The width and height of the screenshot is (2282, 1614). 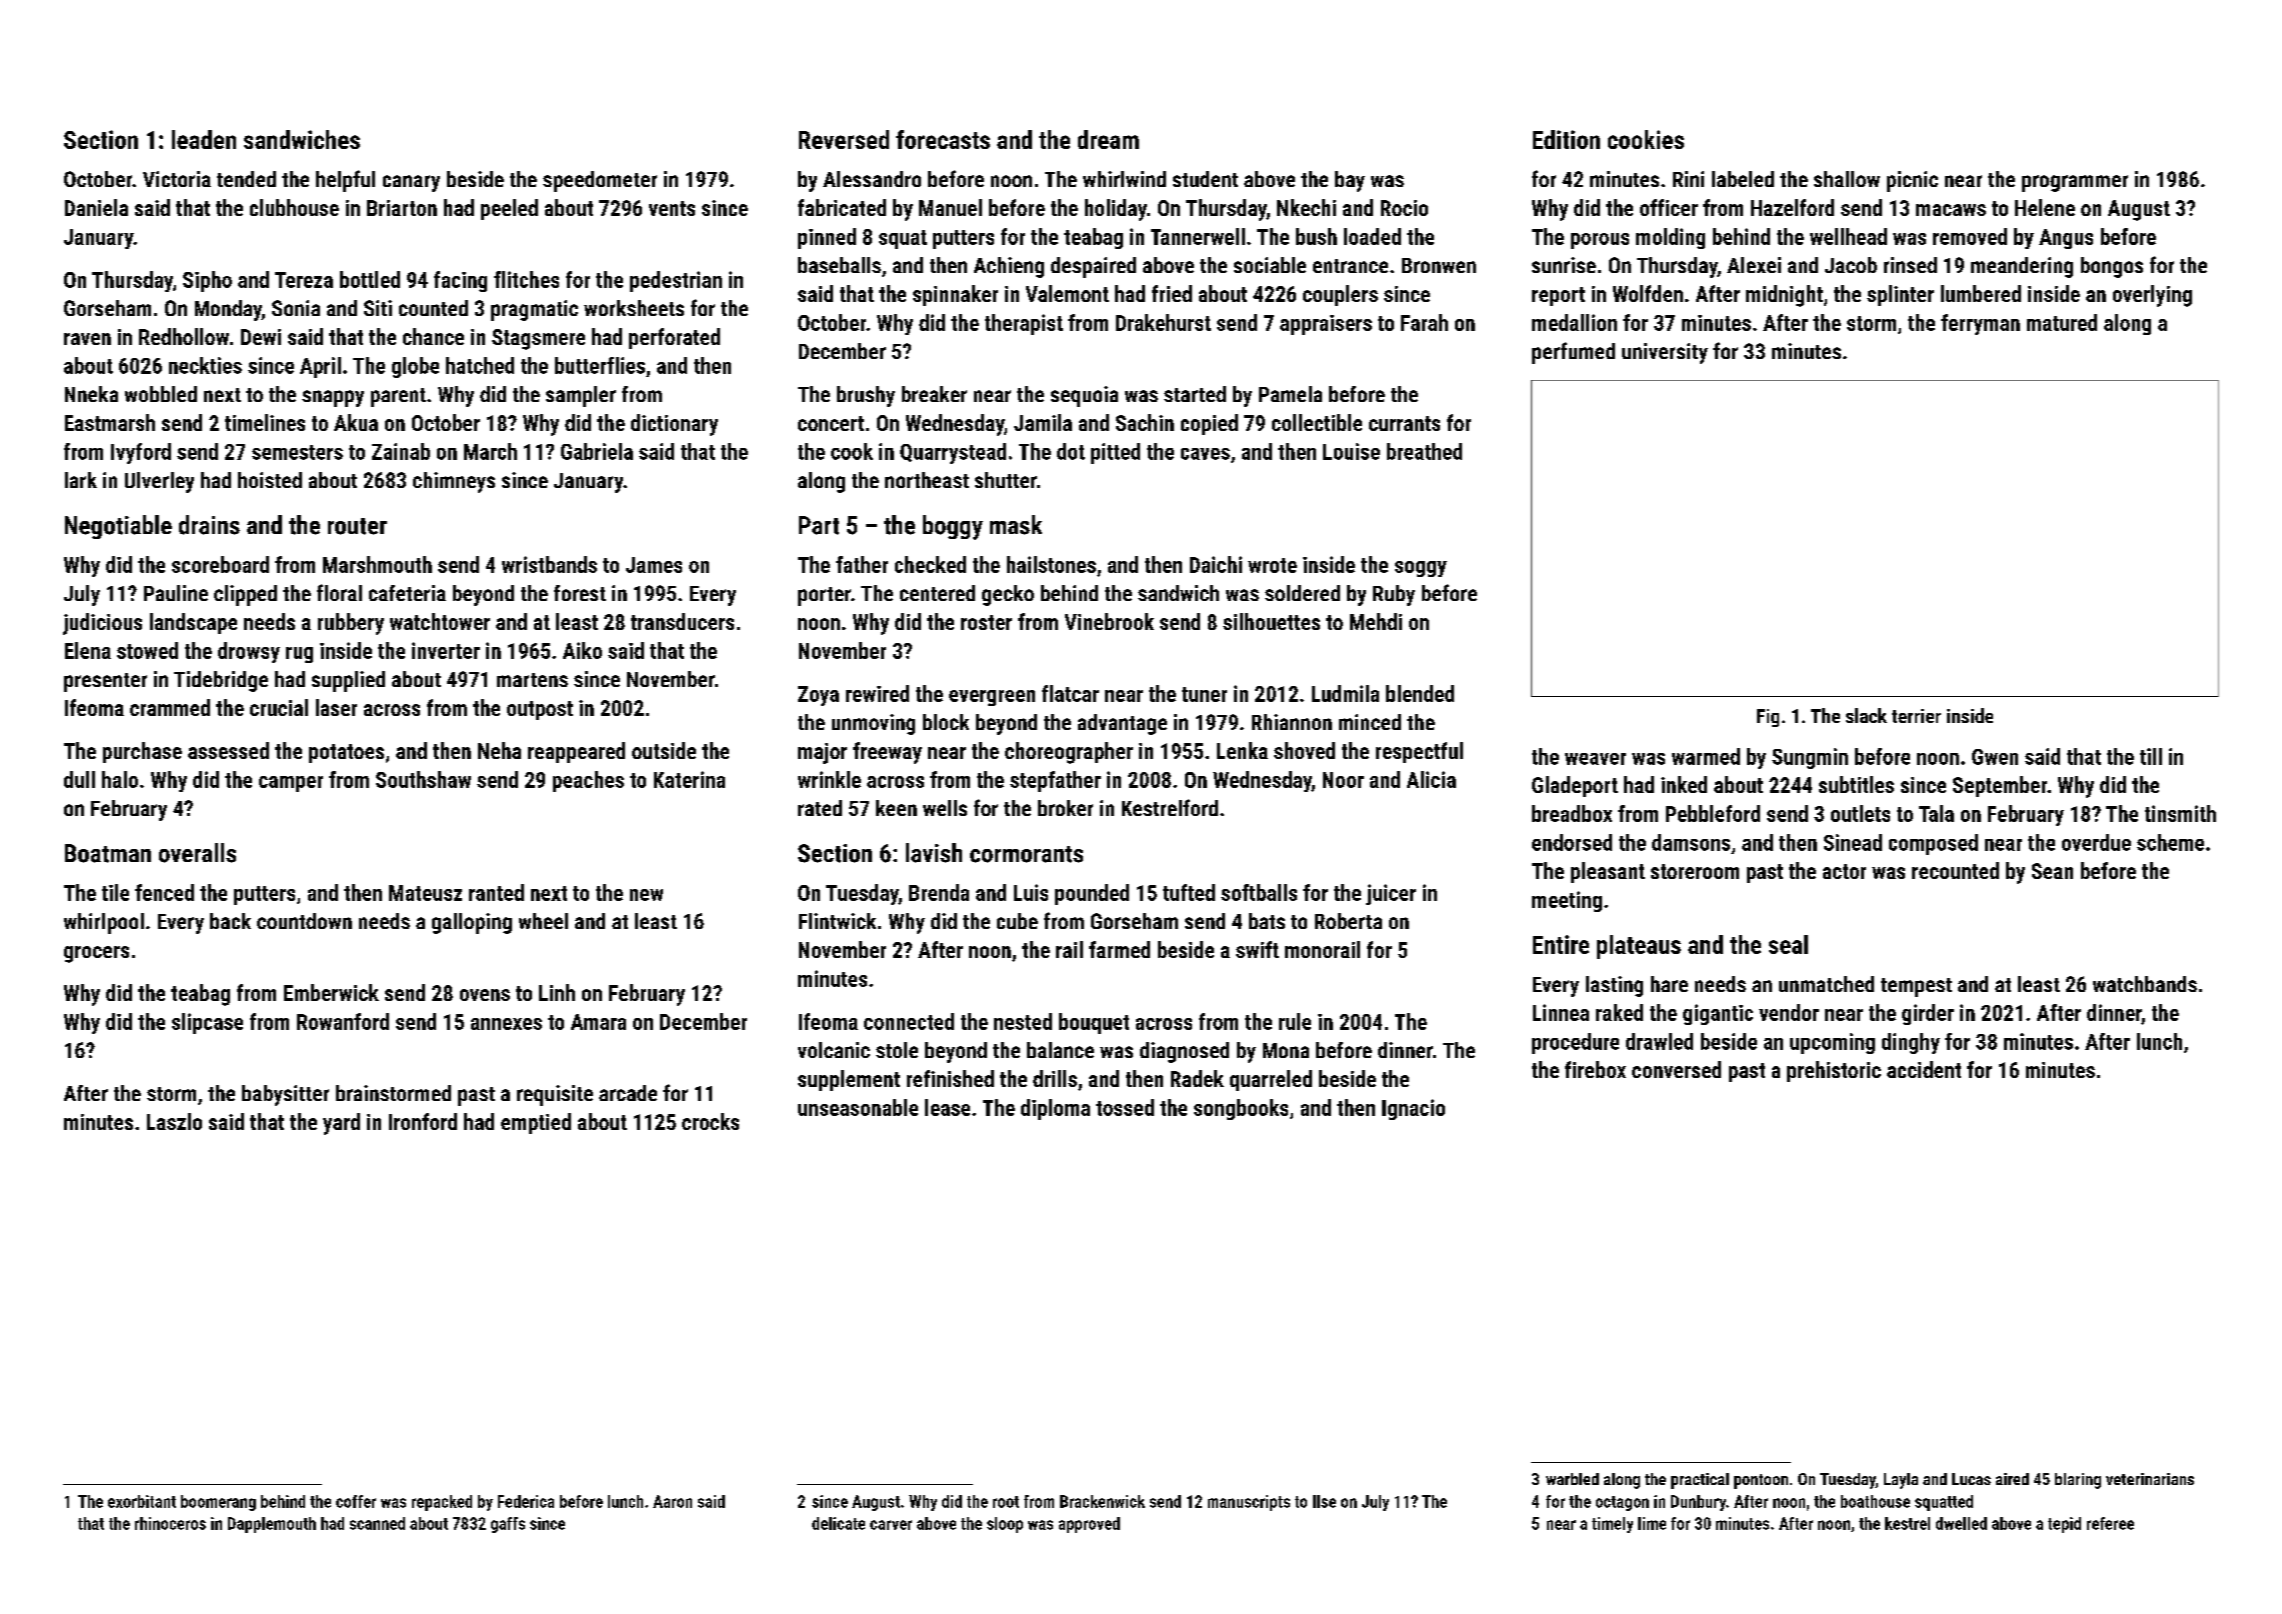 I want to click on annexes, so click(x=506, y=1024).
